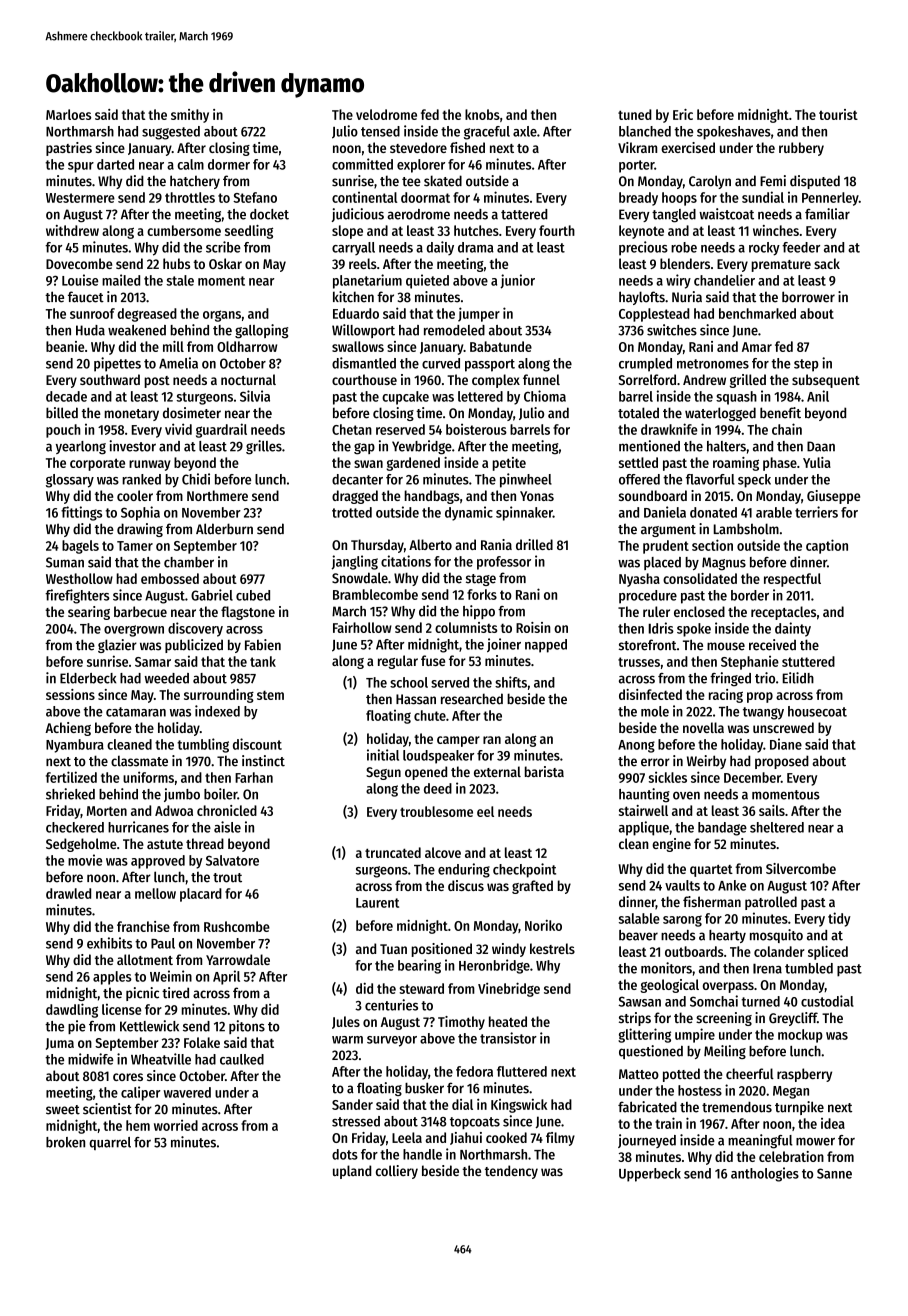 This document has width=908, height=1316. I want to click on beanie, so click(65, 346).
